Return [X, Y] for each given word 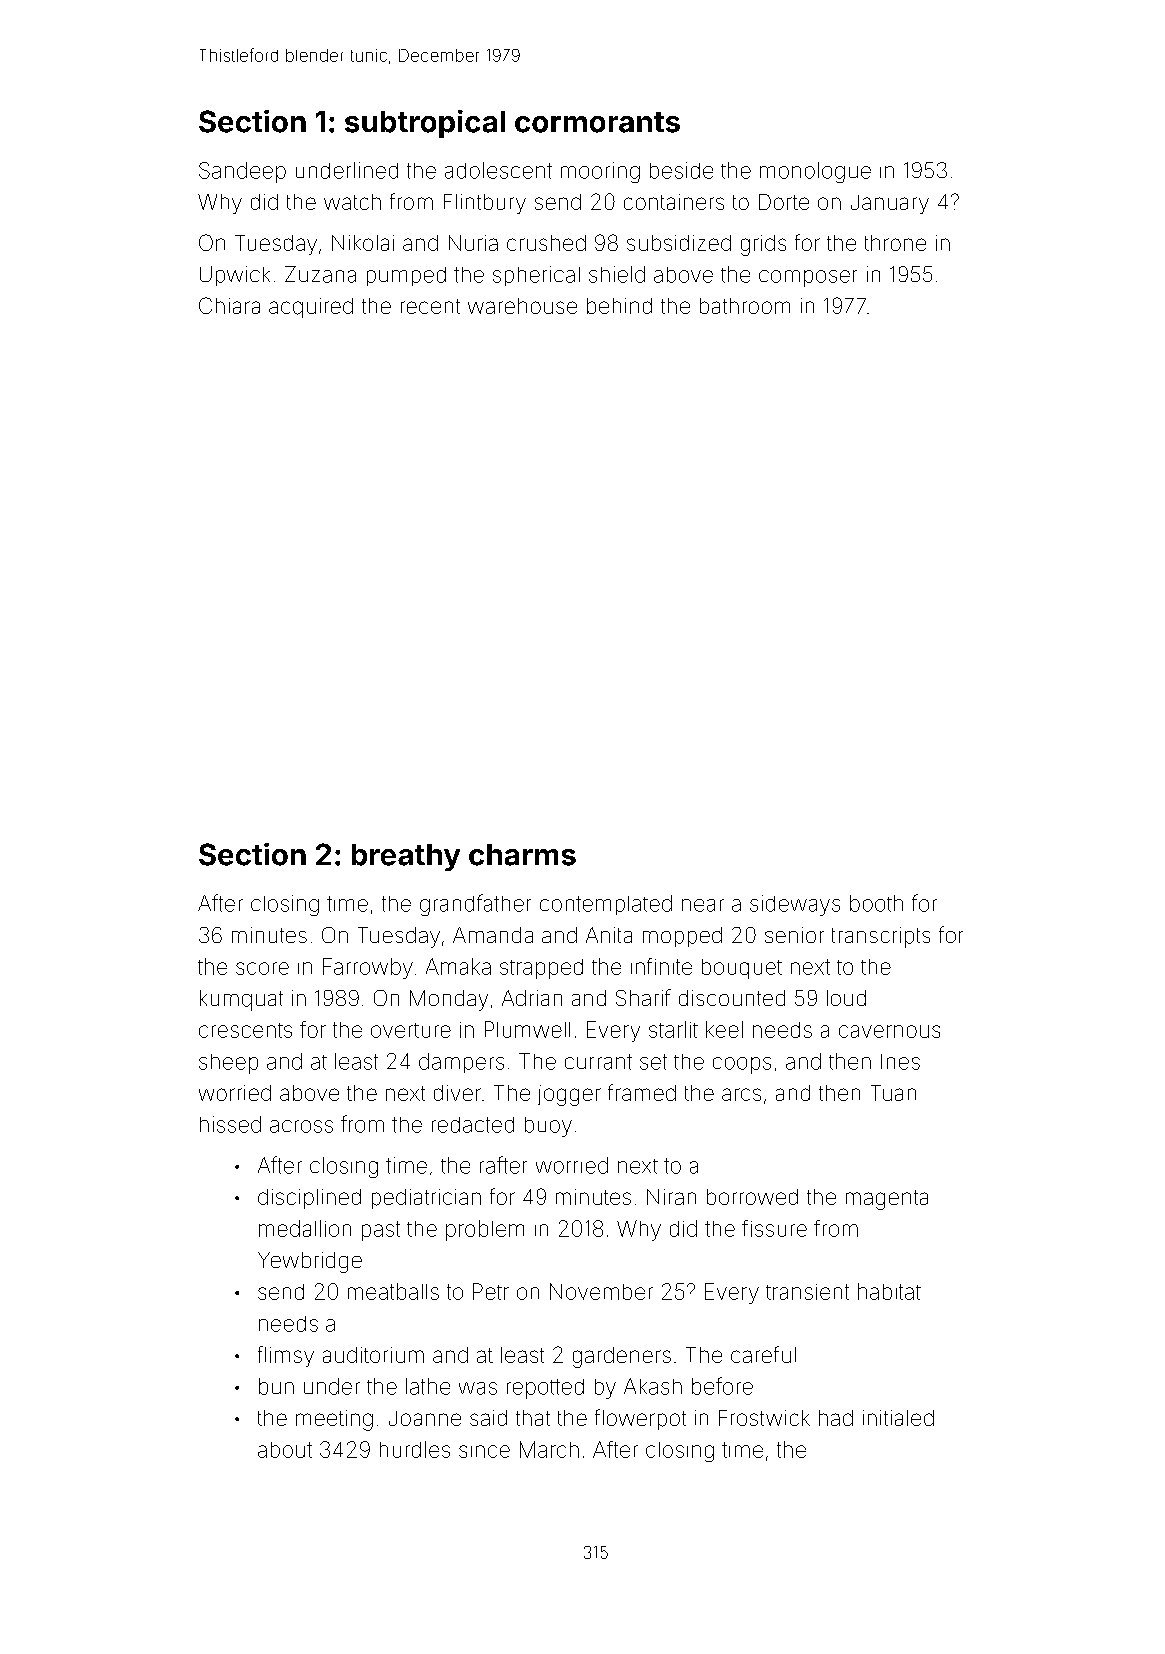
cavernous [889, 1031]
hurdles [415, 1449]
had [836, 1418]
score [262, 968]
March [549, 1449]
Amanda [493, 935]
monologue [815, 172]
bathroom [745, 306]
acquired [311, 308]
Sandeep [242, 172]
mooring [600, 172]
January [890, 204]
